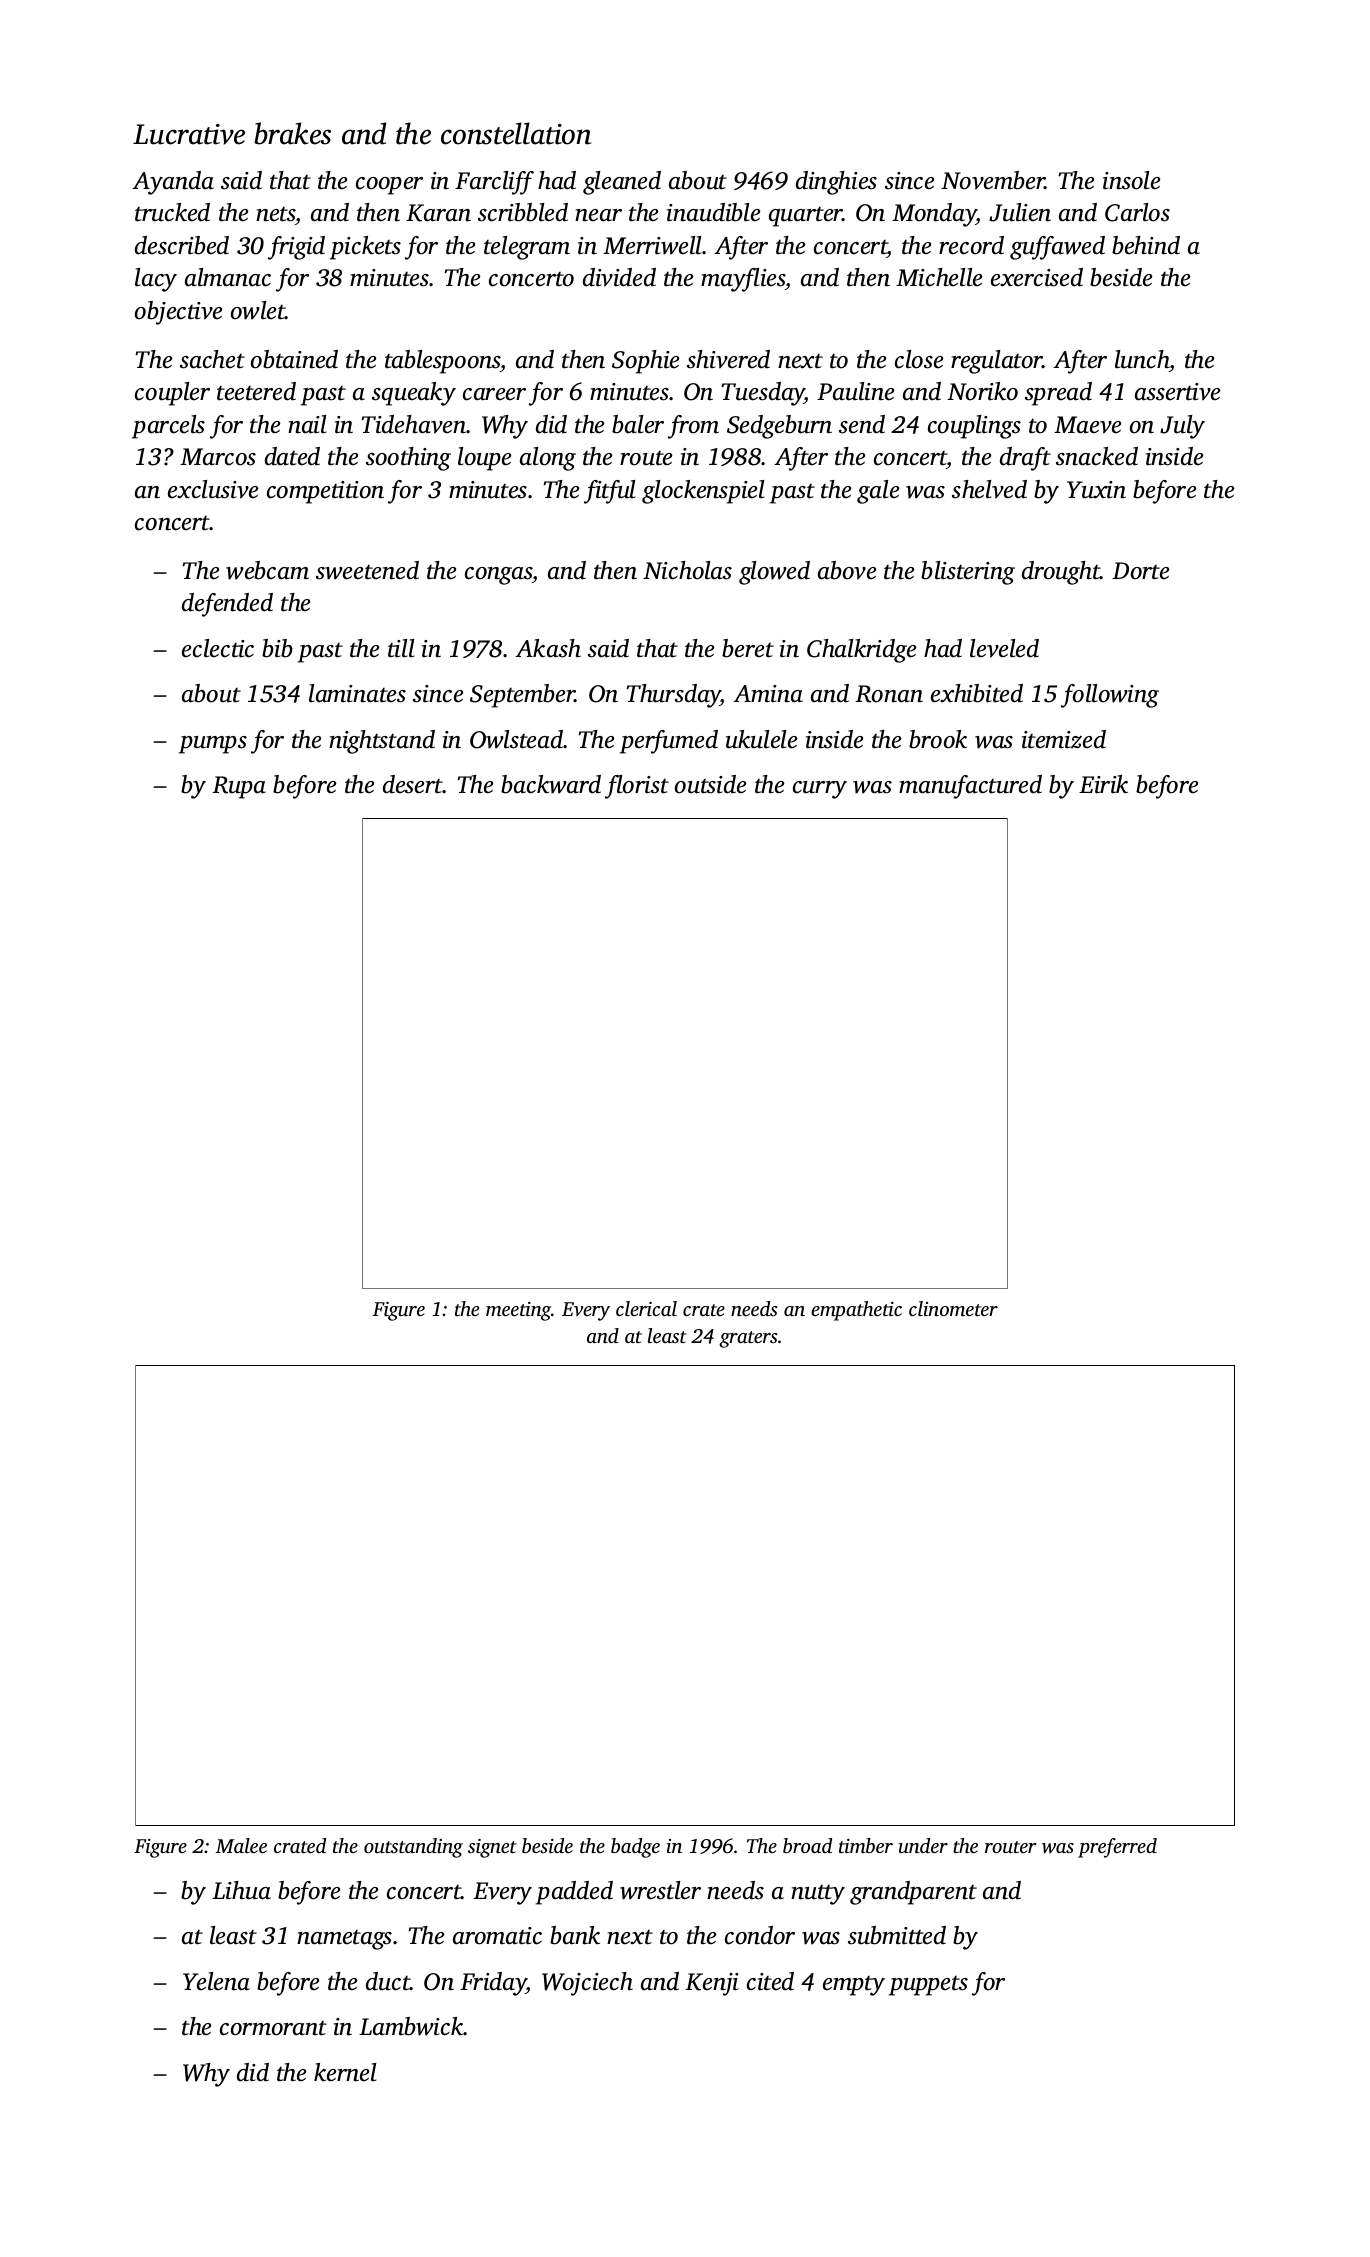 The width and height of the screenshot is (1370, 2257). Describe the element at coordinates (551, 784) in the screenshot. I see `backward` at that location.
